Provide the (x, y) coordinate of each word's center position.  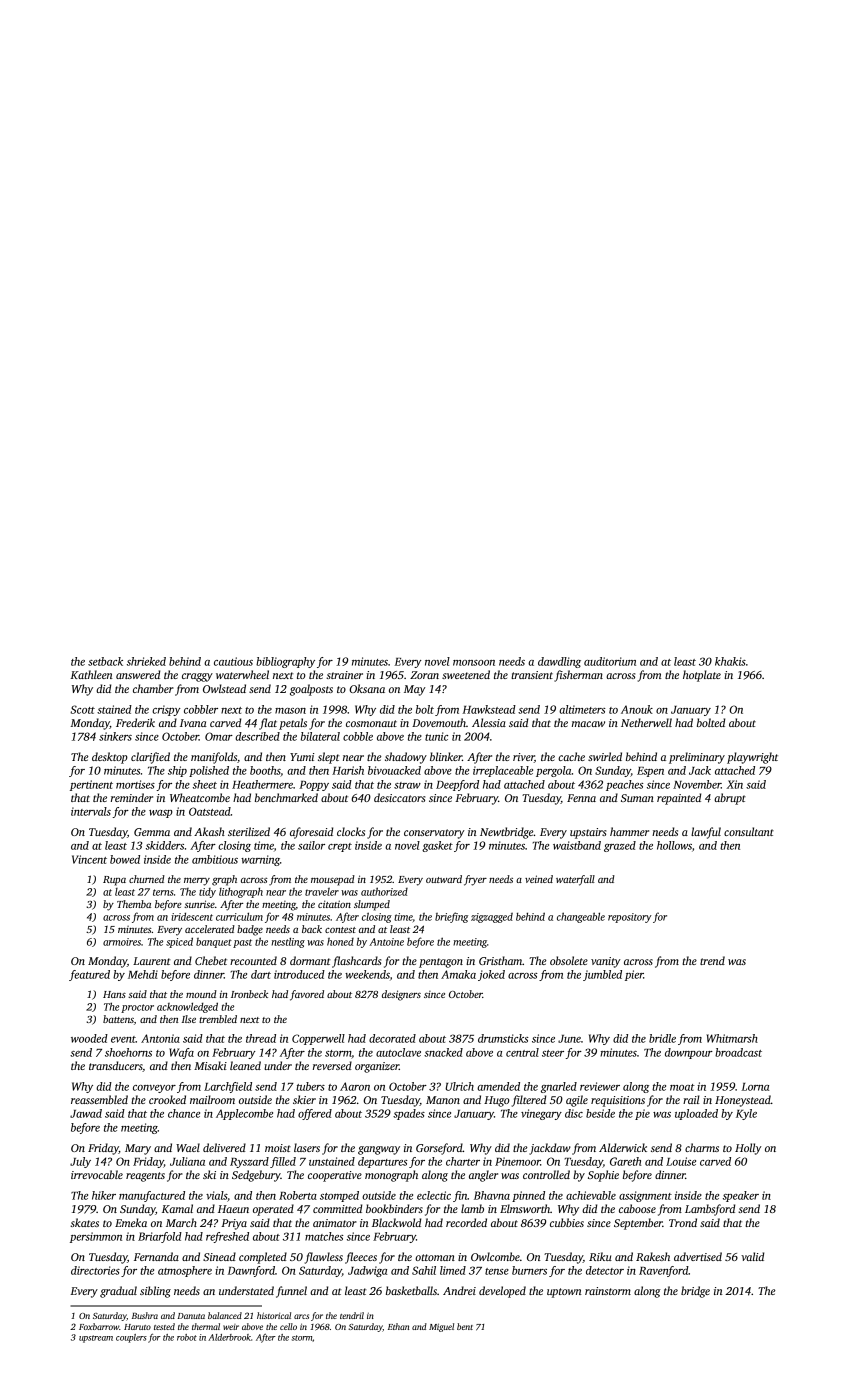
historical (274, 1315)
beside (600, 1113)
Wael (188, 1147)
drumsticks (503, 1038)
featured (89, 975)
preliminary (697, 758)
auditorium (610, 661)
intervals (91, 811)
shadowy (406, 758)
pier (634, 975)
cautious (233, 661)
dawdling (559, 662)
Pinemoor (518, 1161)
